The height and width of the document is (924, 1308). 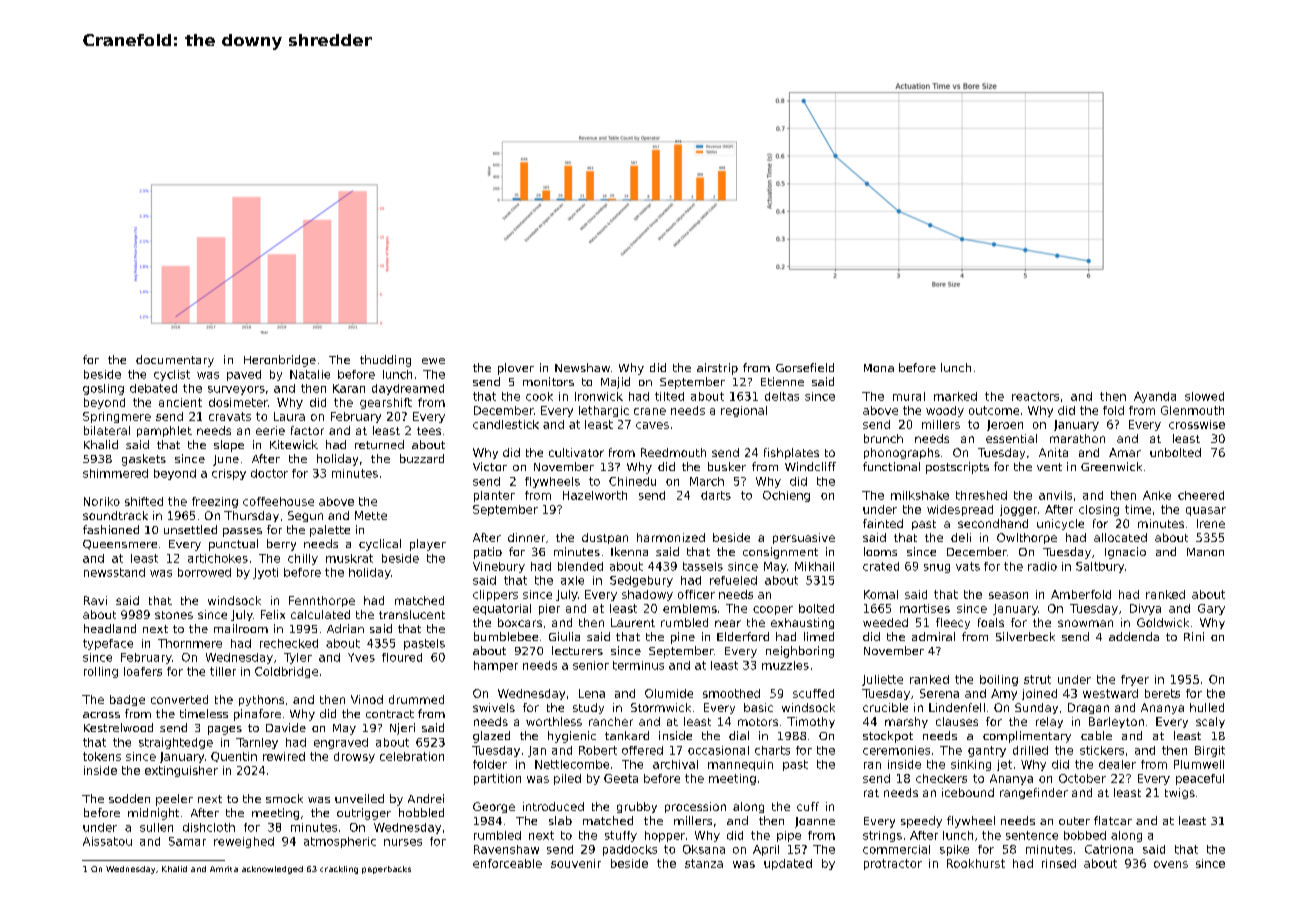 I want to click on Ironwick, so click(x=599, y=396).
